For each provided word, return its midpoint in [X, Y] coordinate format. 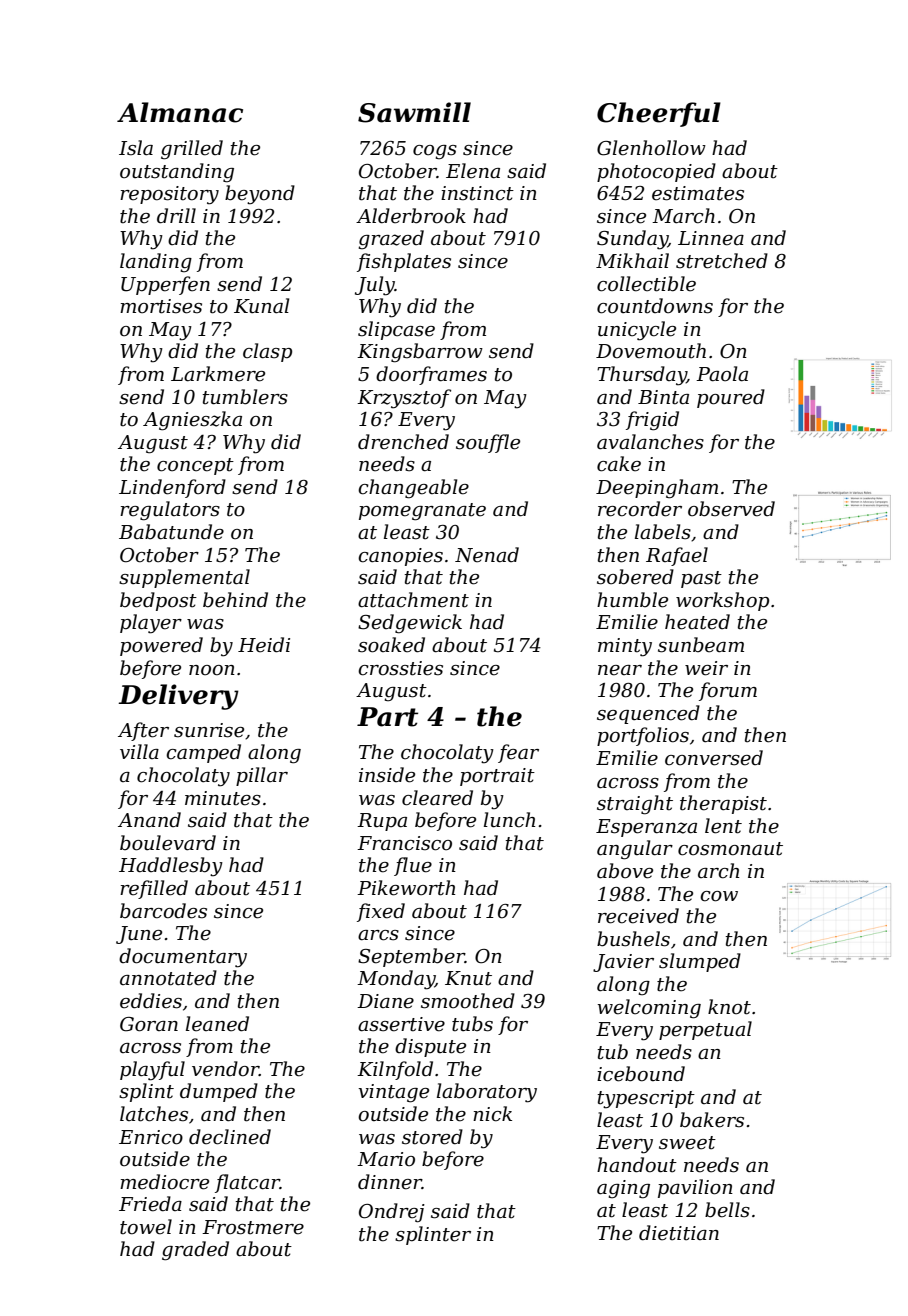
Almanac [180, 112]
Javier [623, 963]
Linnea [711, 238]
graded [195, 1251]
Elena [473, 171]
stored [432, 1137]
